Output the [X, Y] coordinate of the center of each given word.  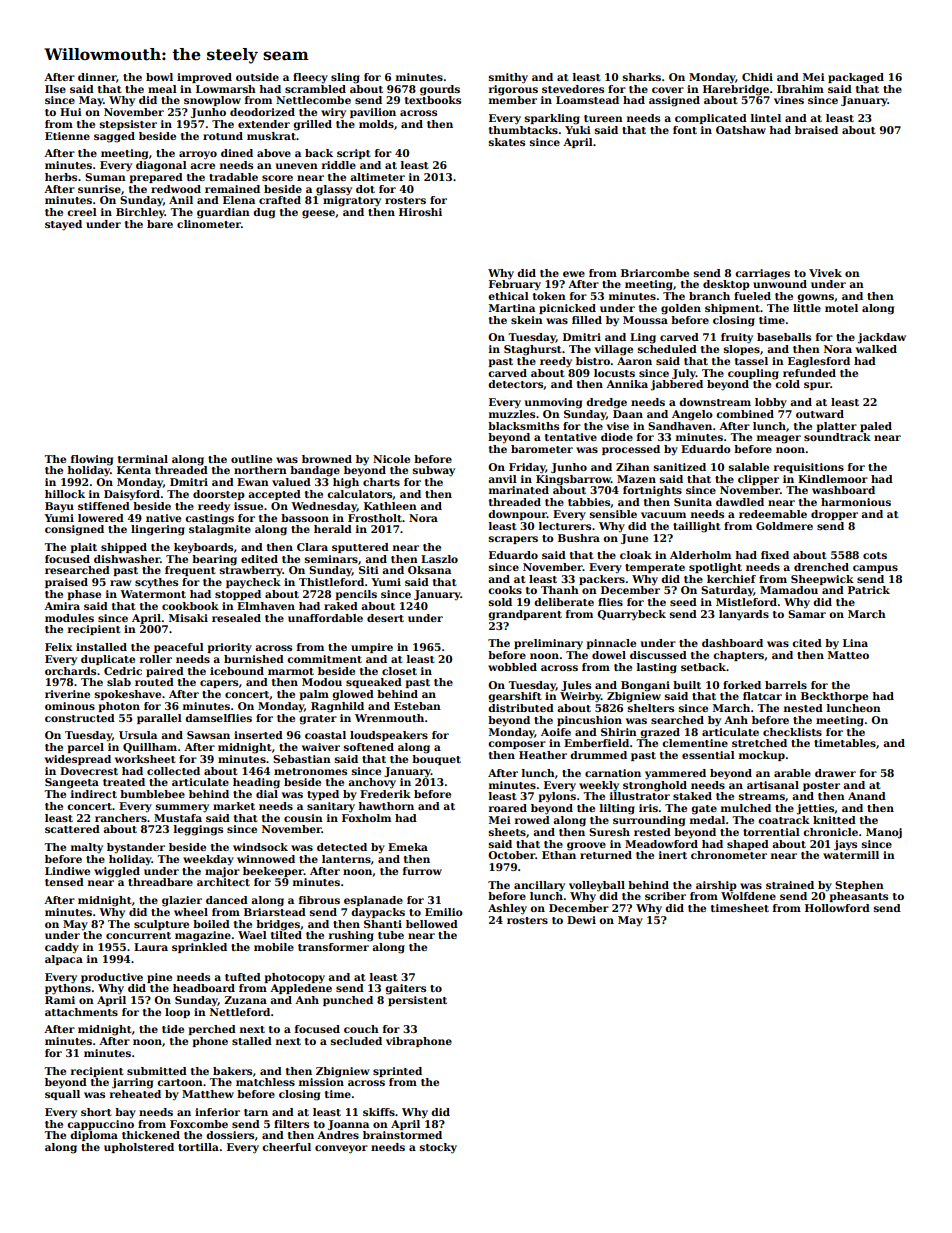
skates [507, 142]
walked [876, 349]
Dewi [581, 920]
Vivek [825, 273]
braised [816, 130]
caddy [62, 948]
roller [156, 659]
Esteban [417, 706]
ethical [508, 296]
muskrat [271, 136]
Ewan [253, 482]
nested [803, 708]
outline [251, 459]
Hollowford [837, 908]
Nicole [391, 459]
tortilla [198, 1147]
